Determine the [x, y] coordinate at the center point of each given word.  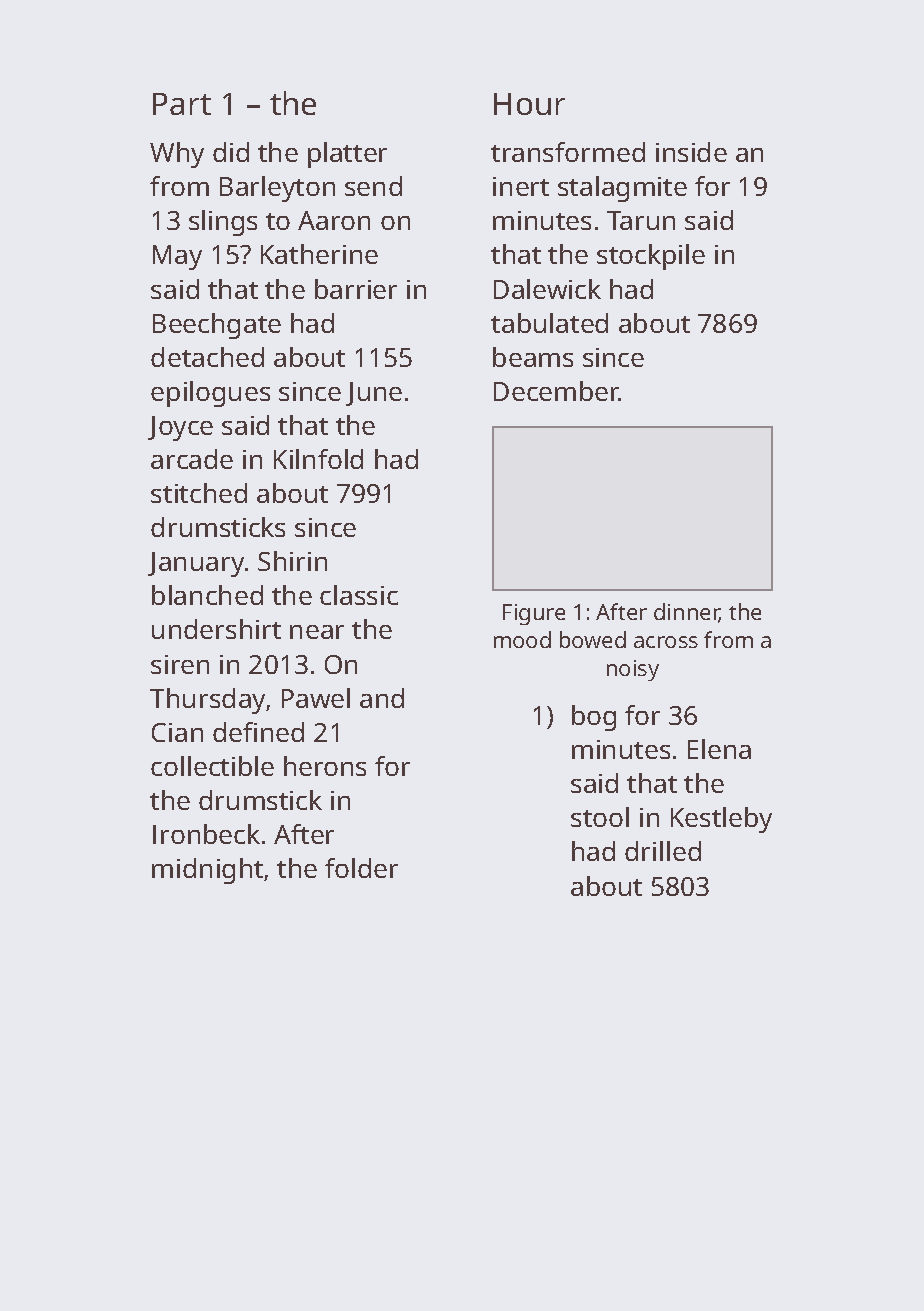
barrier [356, 289]
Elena [719, 749]
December [556, 391]
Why [177, 155]
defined [258, 732]
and [382, 698]
